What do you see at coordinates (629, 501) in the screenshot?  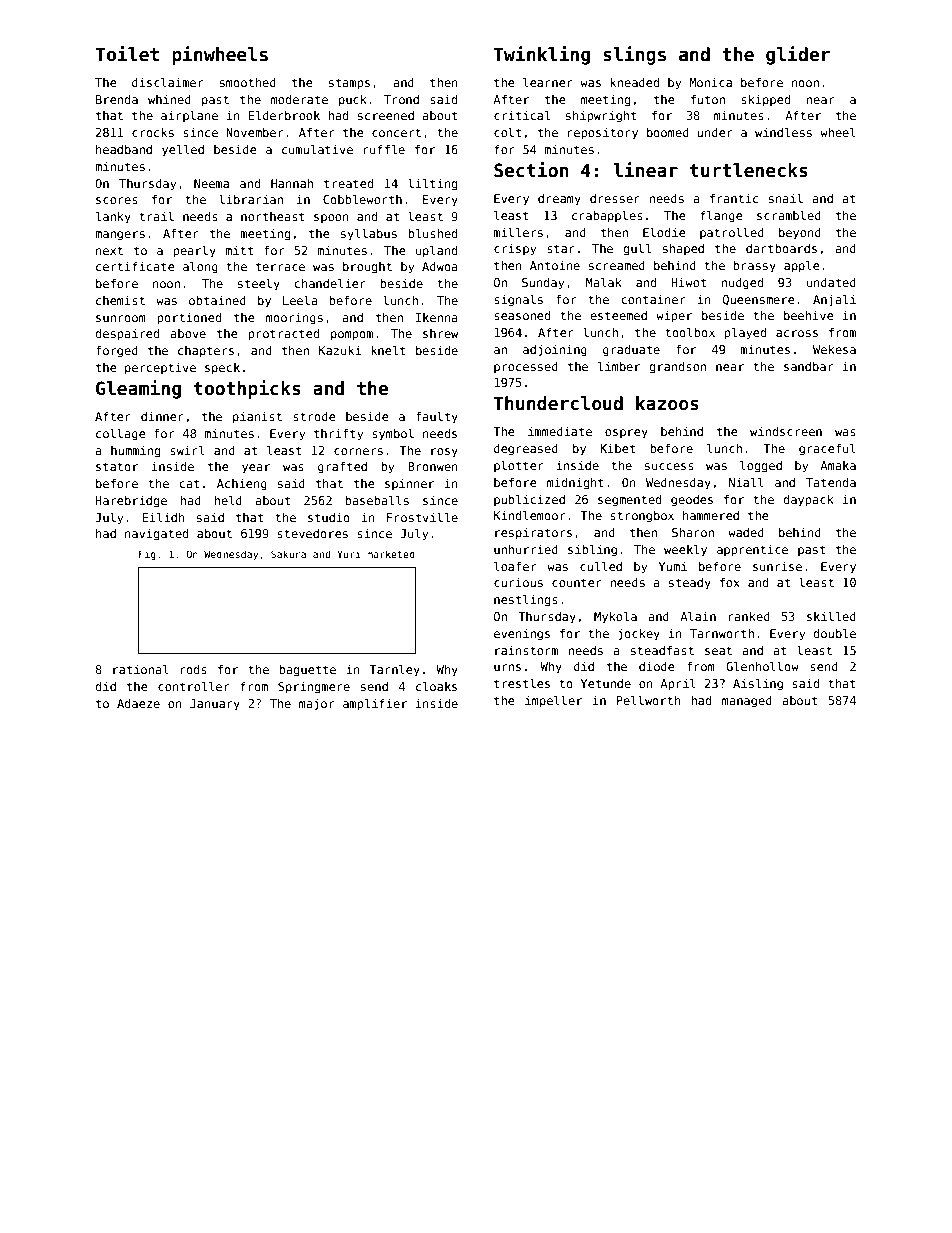 I see `segmented` at bounding box center [629, 501].
